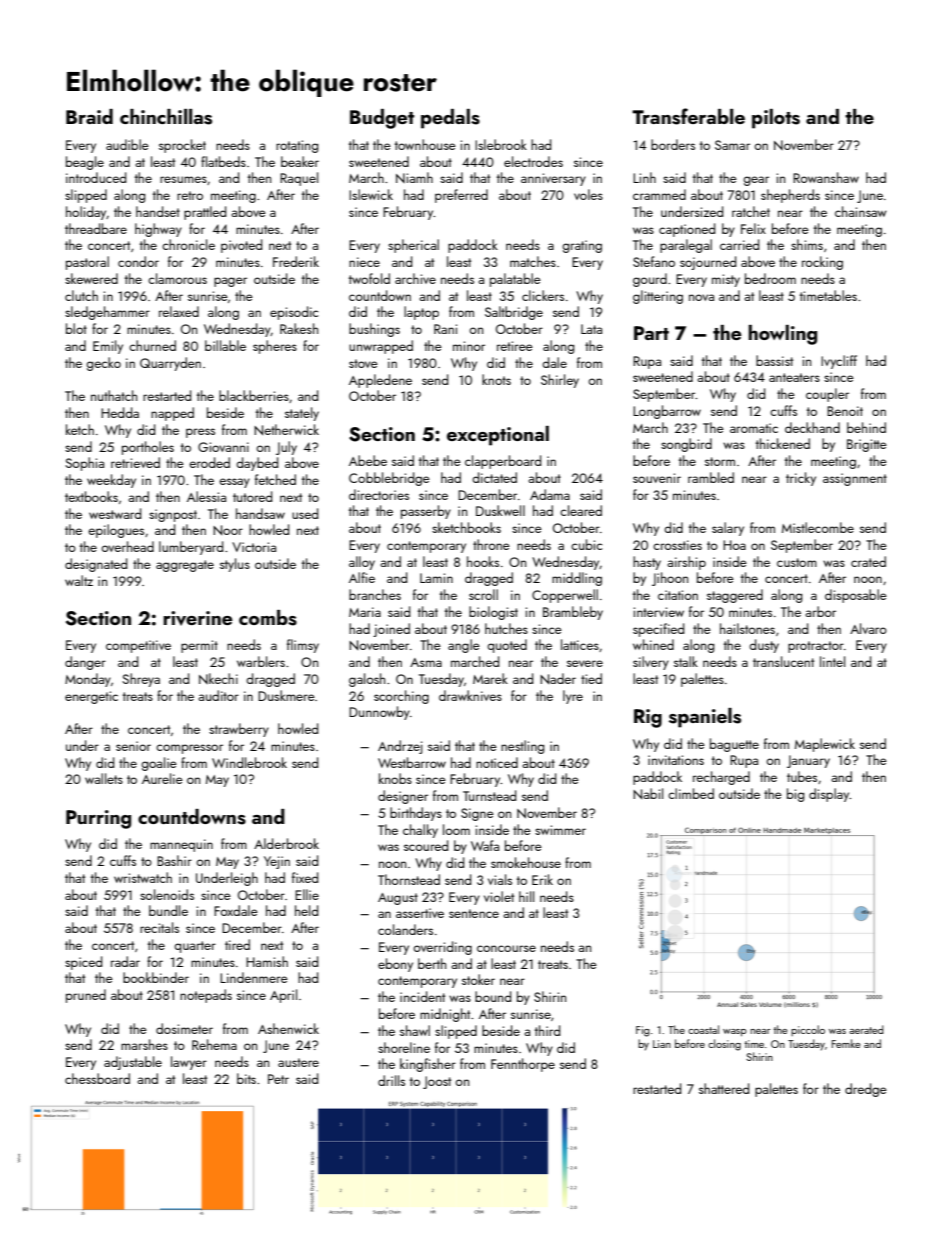 The image size is (952, 1233). I want to click on pilots, so click(776, 119).
